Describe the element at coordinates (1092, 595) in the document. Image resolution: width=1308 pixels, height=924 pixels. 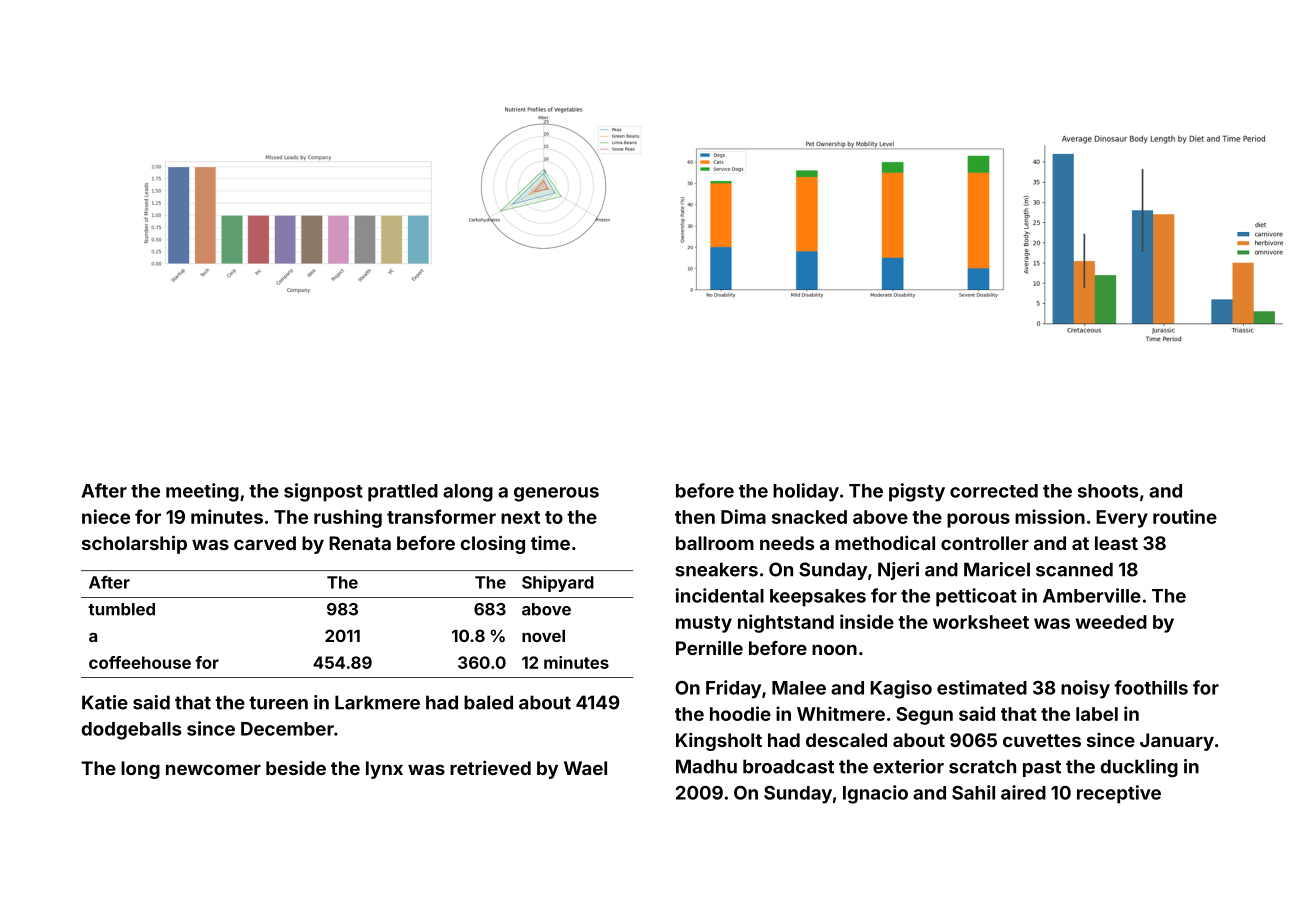
I see `Amberville` at that location.
